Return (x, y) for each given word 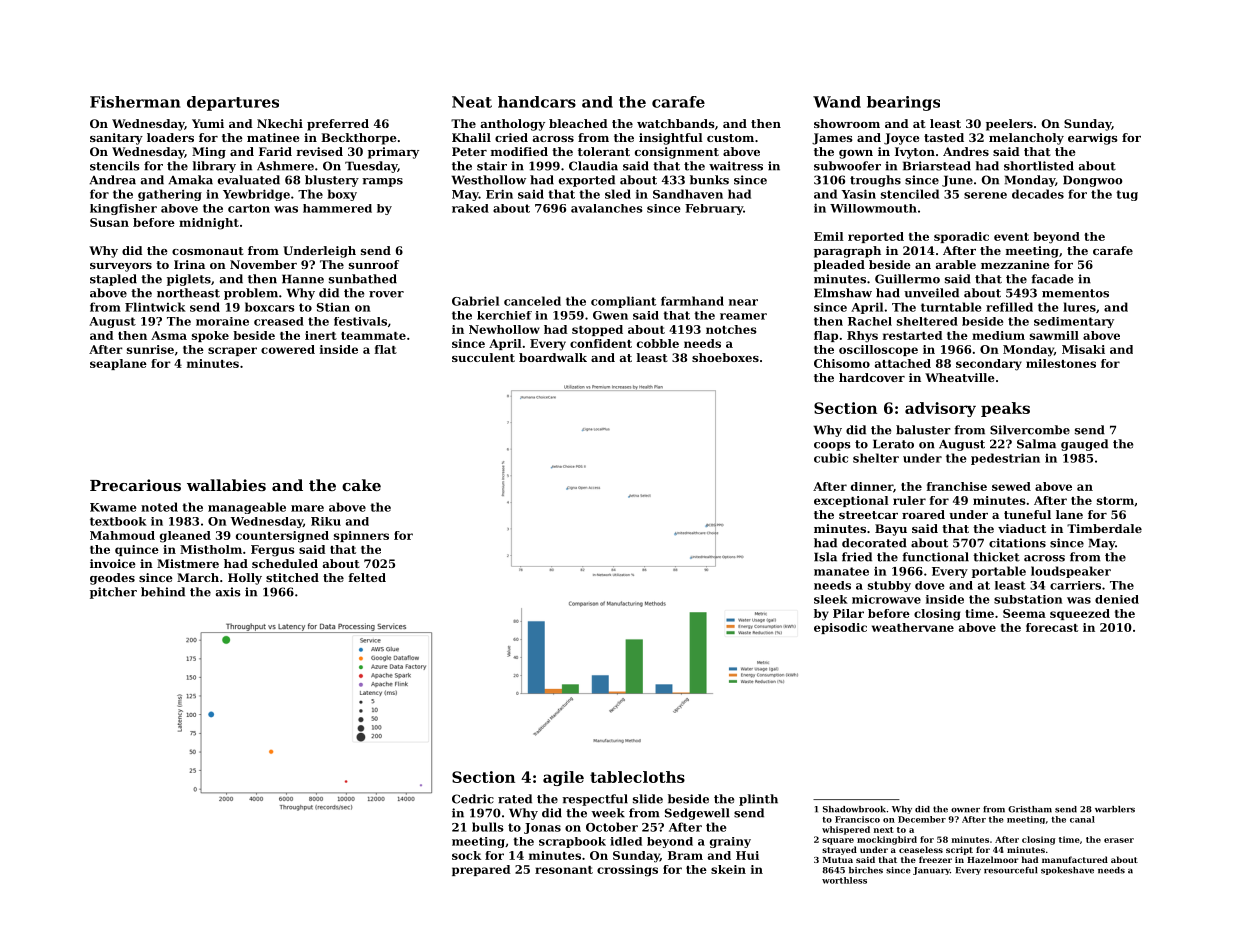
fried (857, 557)
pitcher (113, 593)
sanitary (116, 139)
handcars (537, 102)
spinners (361, 536)
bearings (903, 103)
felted (367, 577)
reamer (743, 316)
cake (361, 485)
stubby (889, 586)
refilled (1009, 307)
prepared (481, 870)
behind (163, 592)
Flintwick (155, 307)
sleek (831, 599)
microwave (886, 599)
